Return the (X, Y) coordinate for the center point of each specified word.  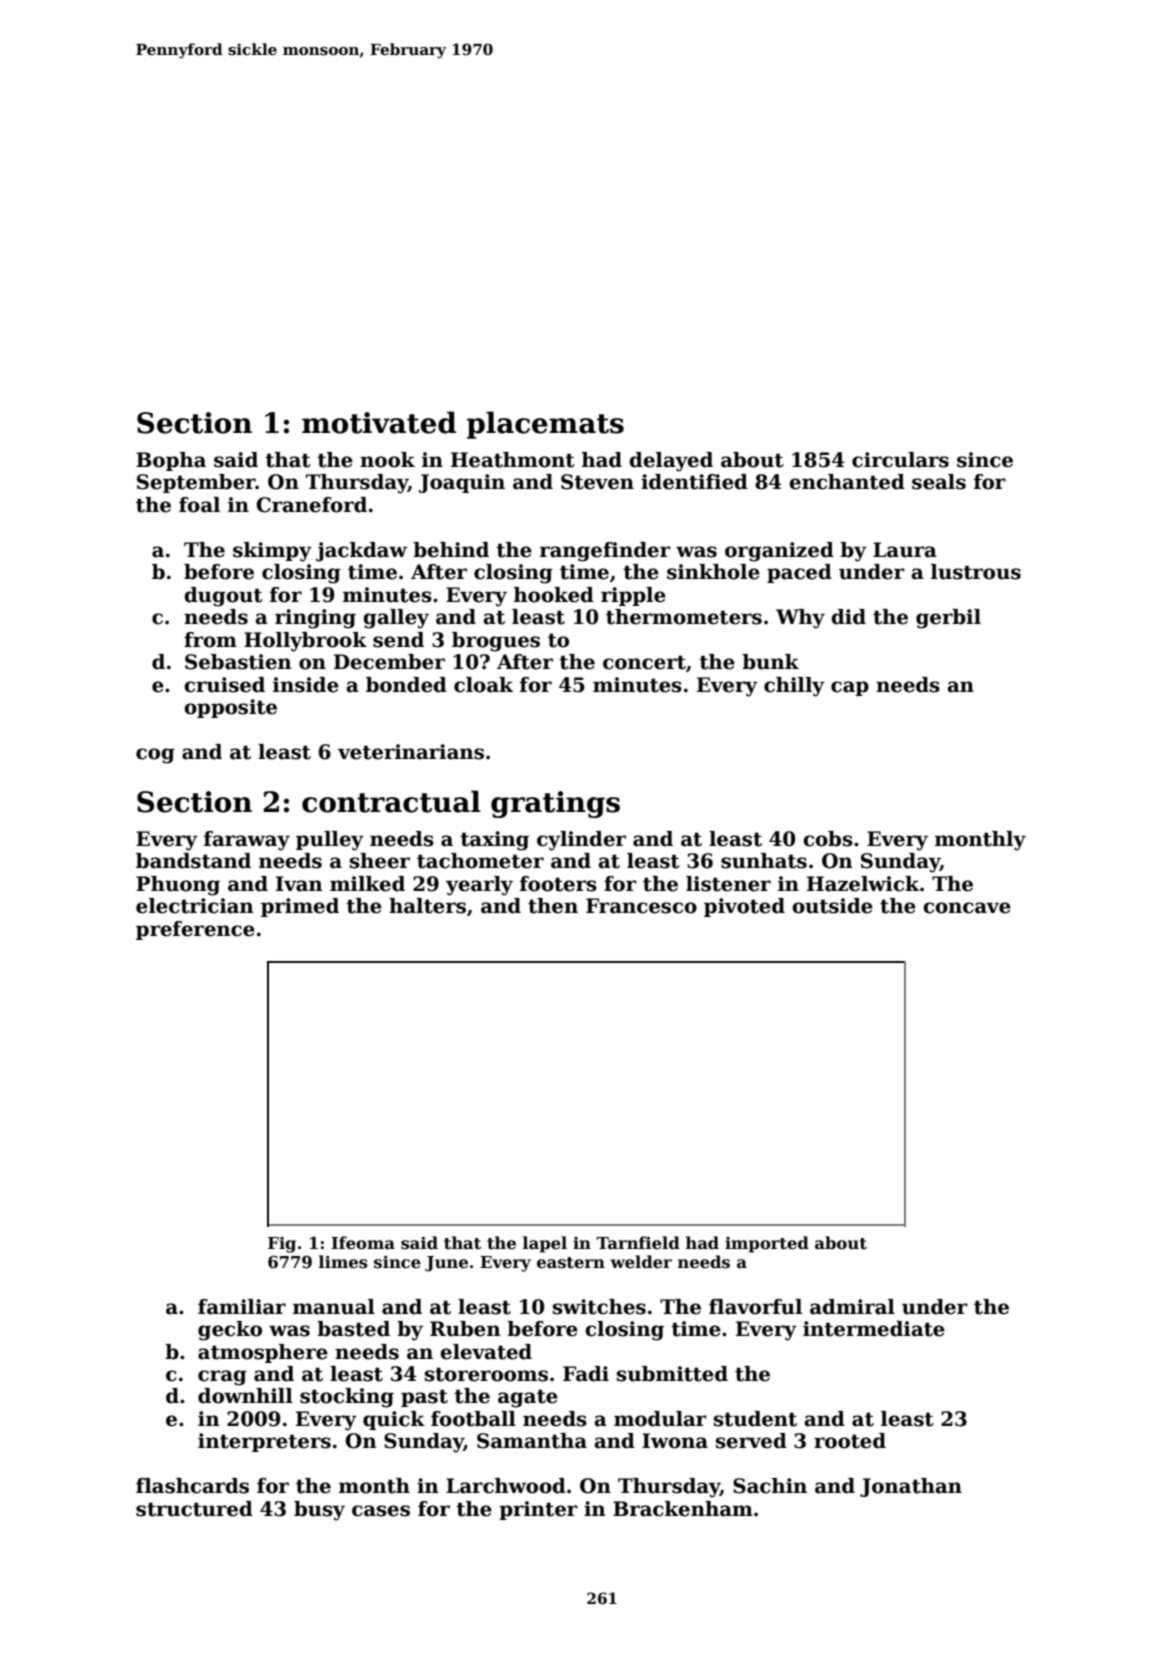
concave (967, 908)
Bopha (171, 461)
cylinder (581, 841)
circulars (900, 460)
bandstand (193, 861)
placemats (545, 425)
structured (194, 1509)
